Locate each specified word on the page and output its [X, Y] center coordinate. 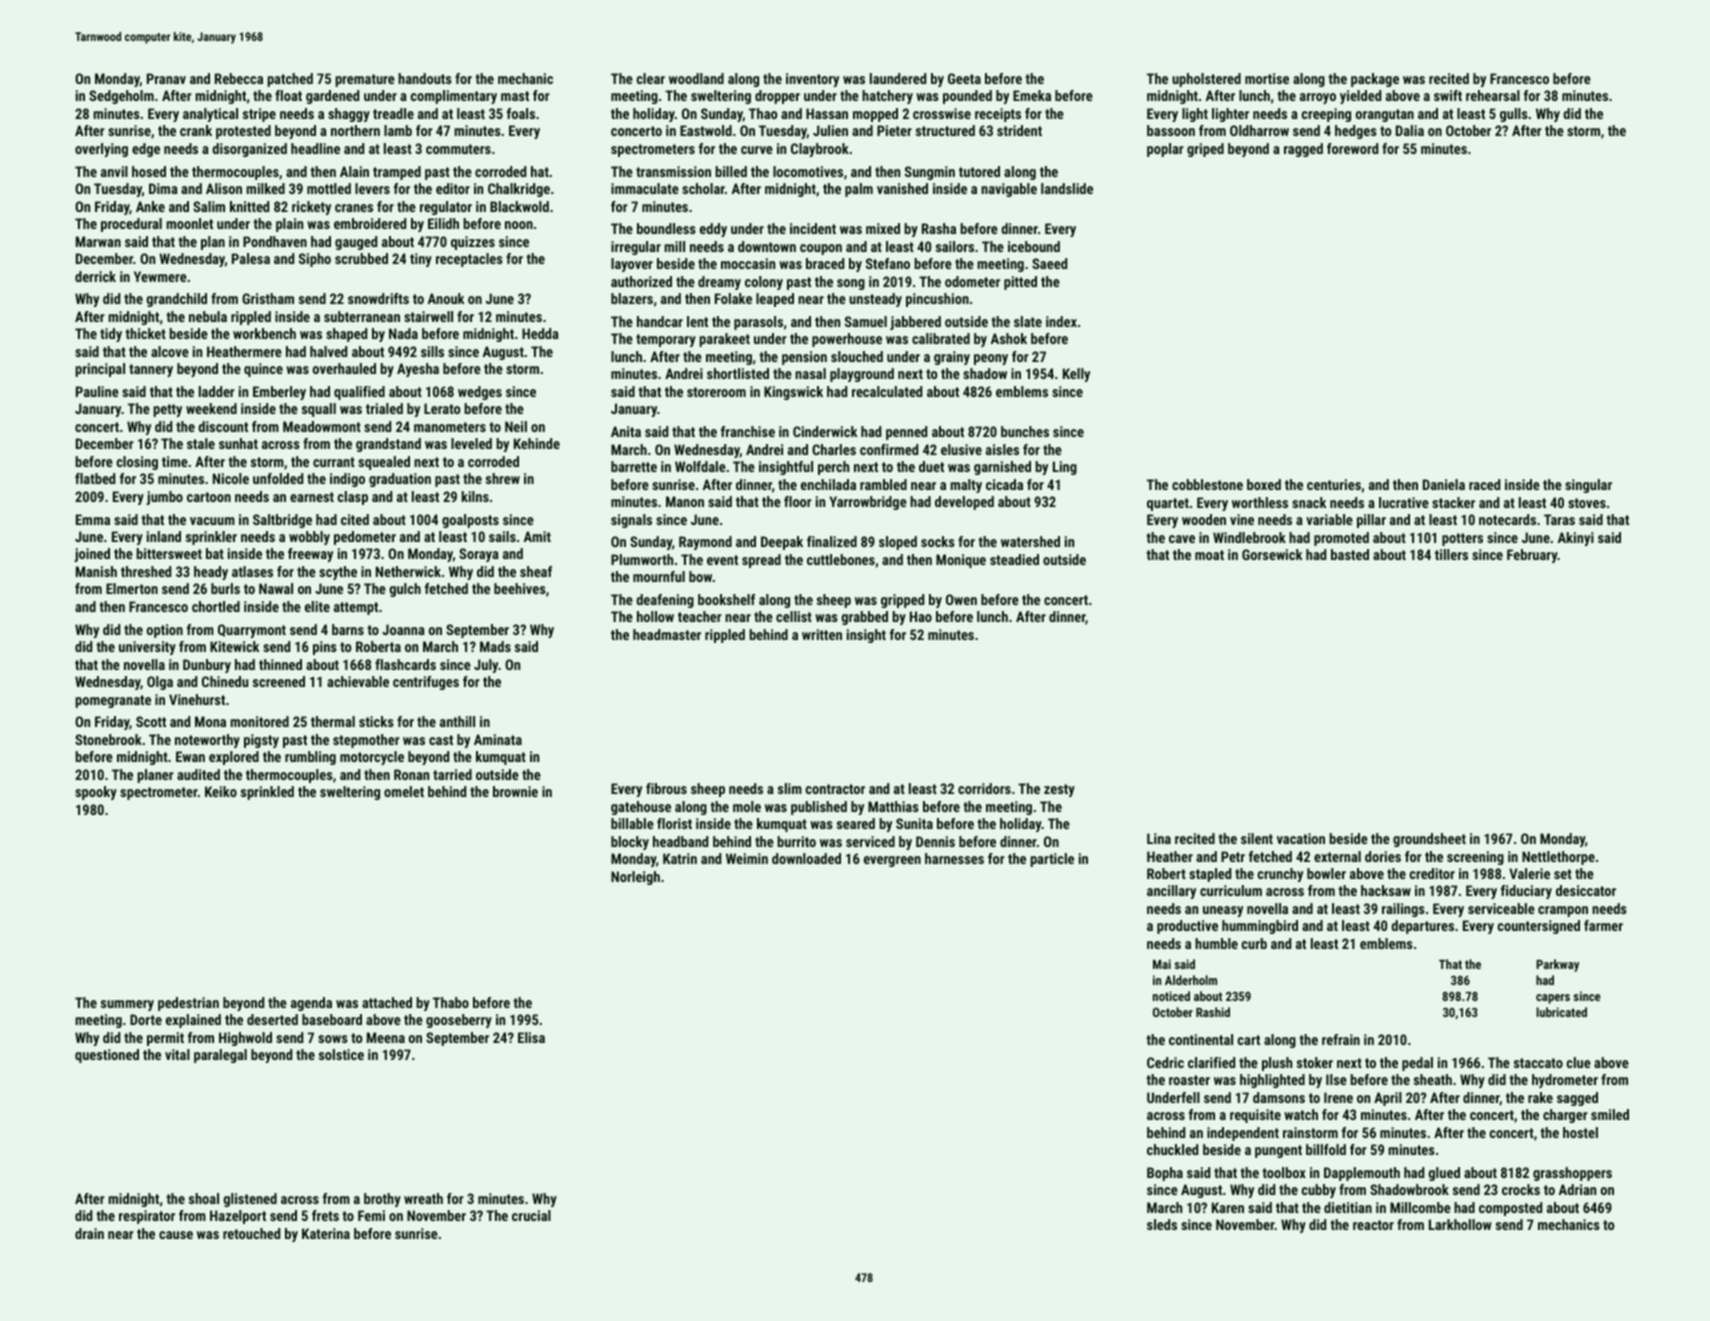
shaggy [349, 115]
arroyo [1318, 98]
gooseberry [459, 1021]
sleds [1162, 1224]
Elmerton [132, 588]
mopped [875, 115]
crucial [531, 1215]
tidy [111, 335]
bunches [1025, 431]
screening [1475, 858]
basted [1350, 554]
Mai [1162, 964]
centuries [1334, 484]
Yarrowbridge [868, 503]
